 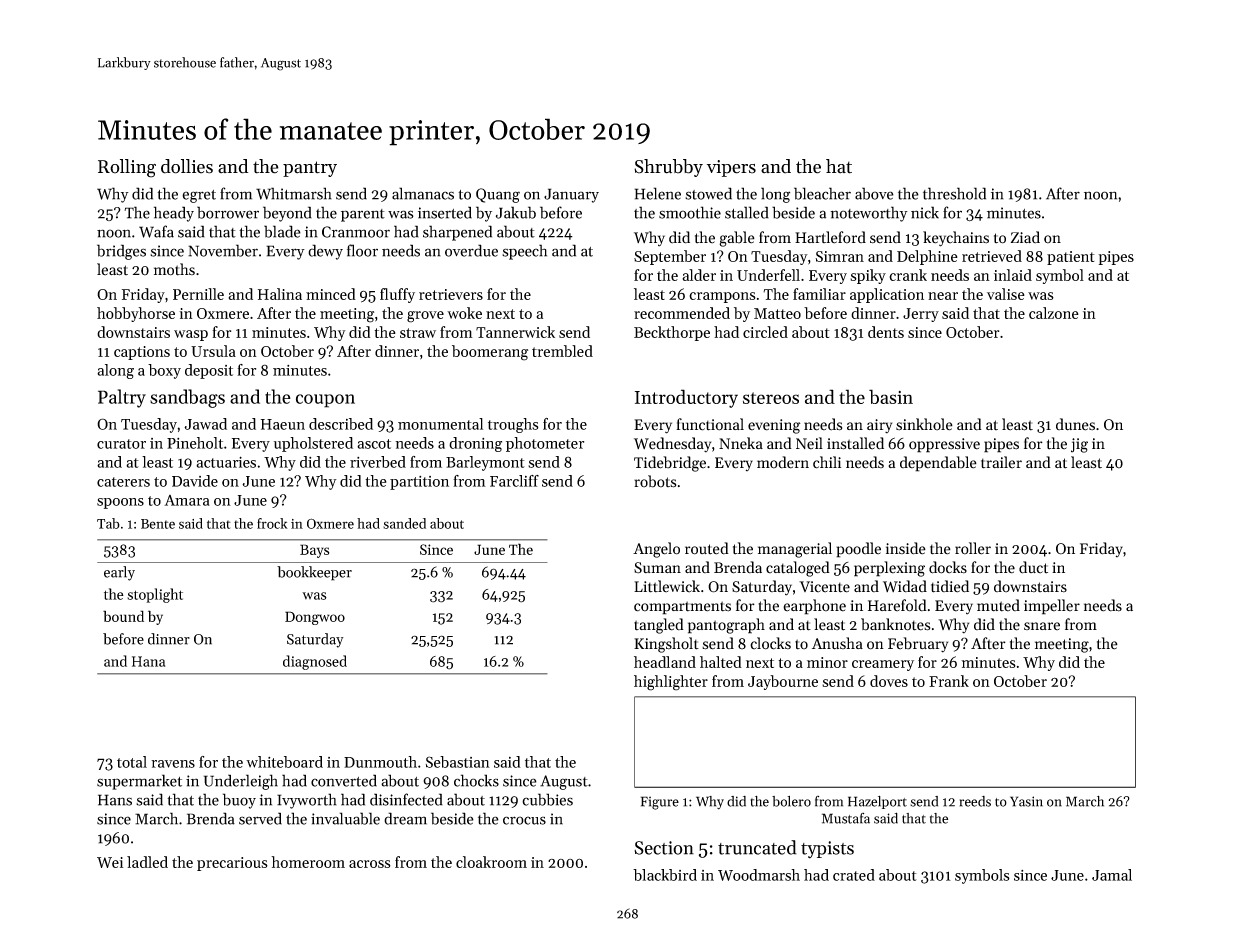 What do you see at coordinates (973, 548) in the page?
I see `roller` at bounding box center [973, 548].
